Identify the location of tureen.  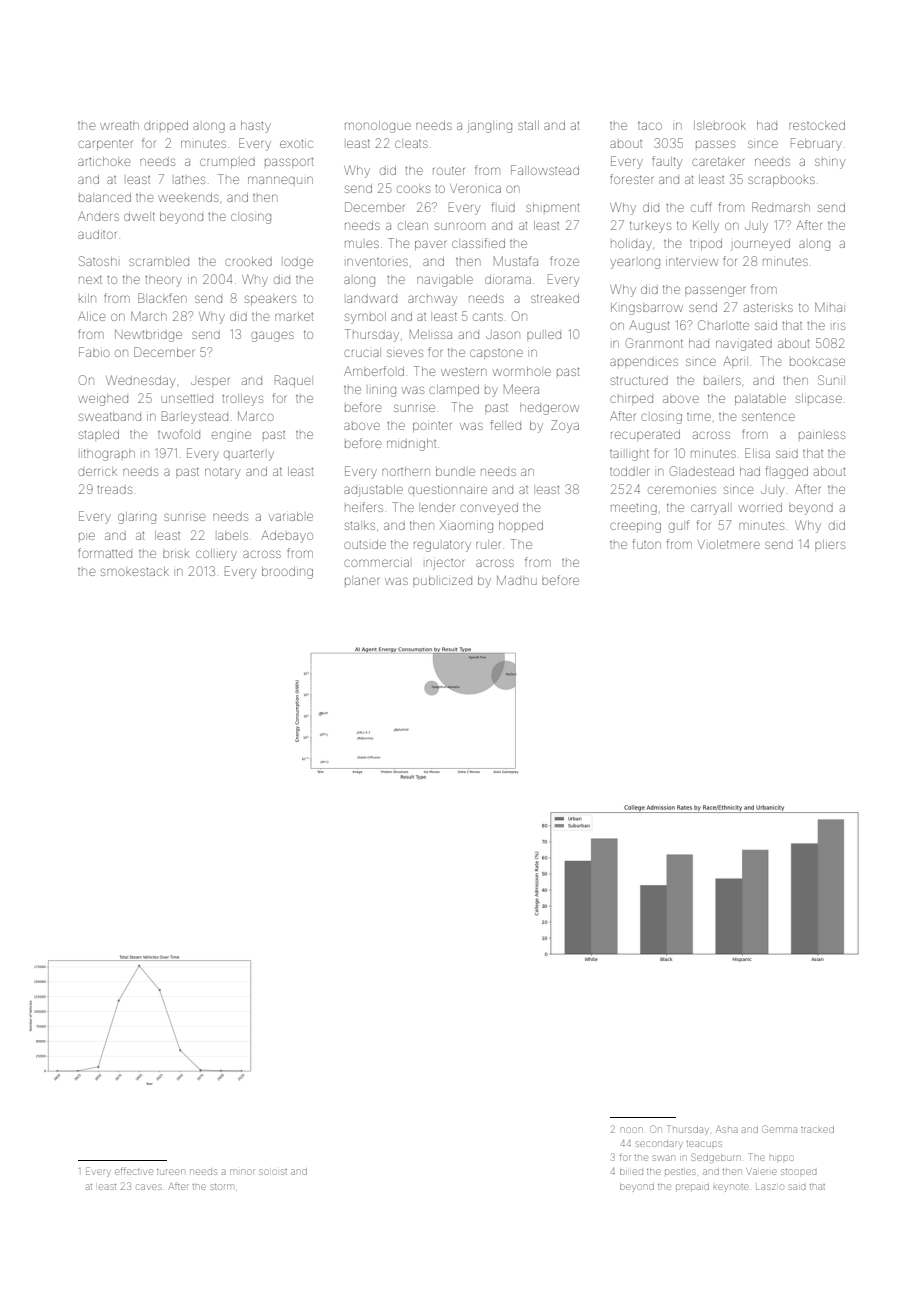
(170, 1172).
